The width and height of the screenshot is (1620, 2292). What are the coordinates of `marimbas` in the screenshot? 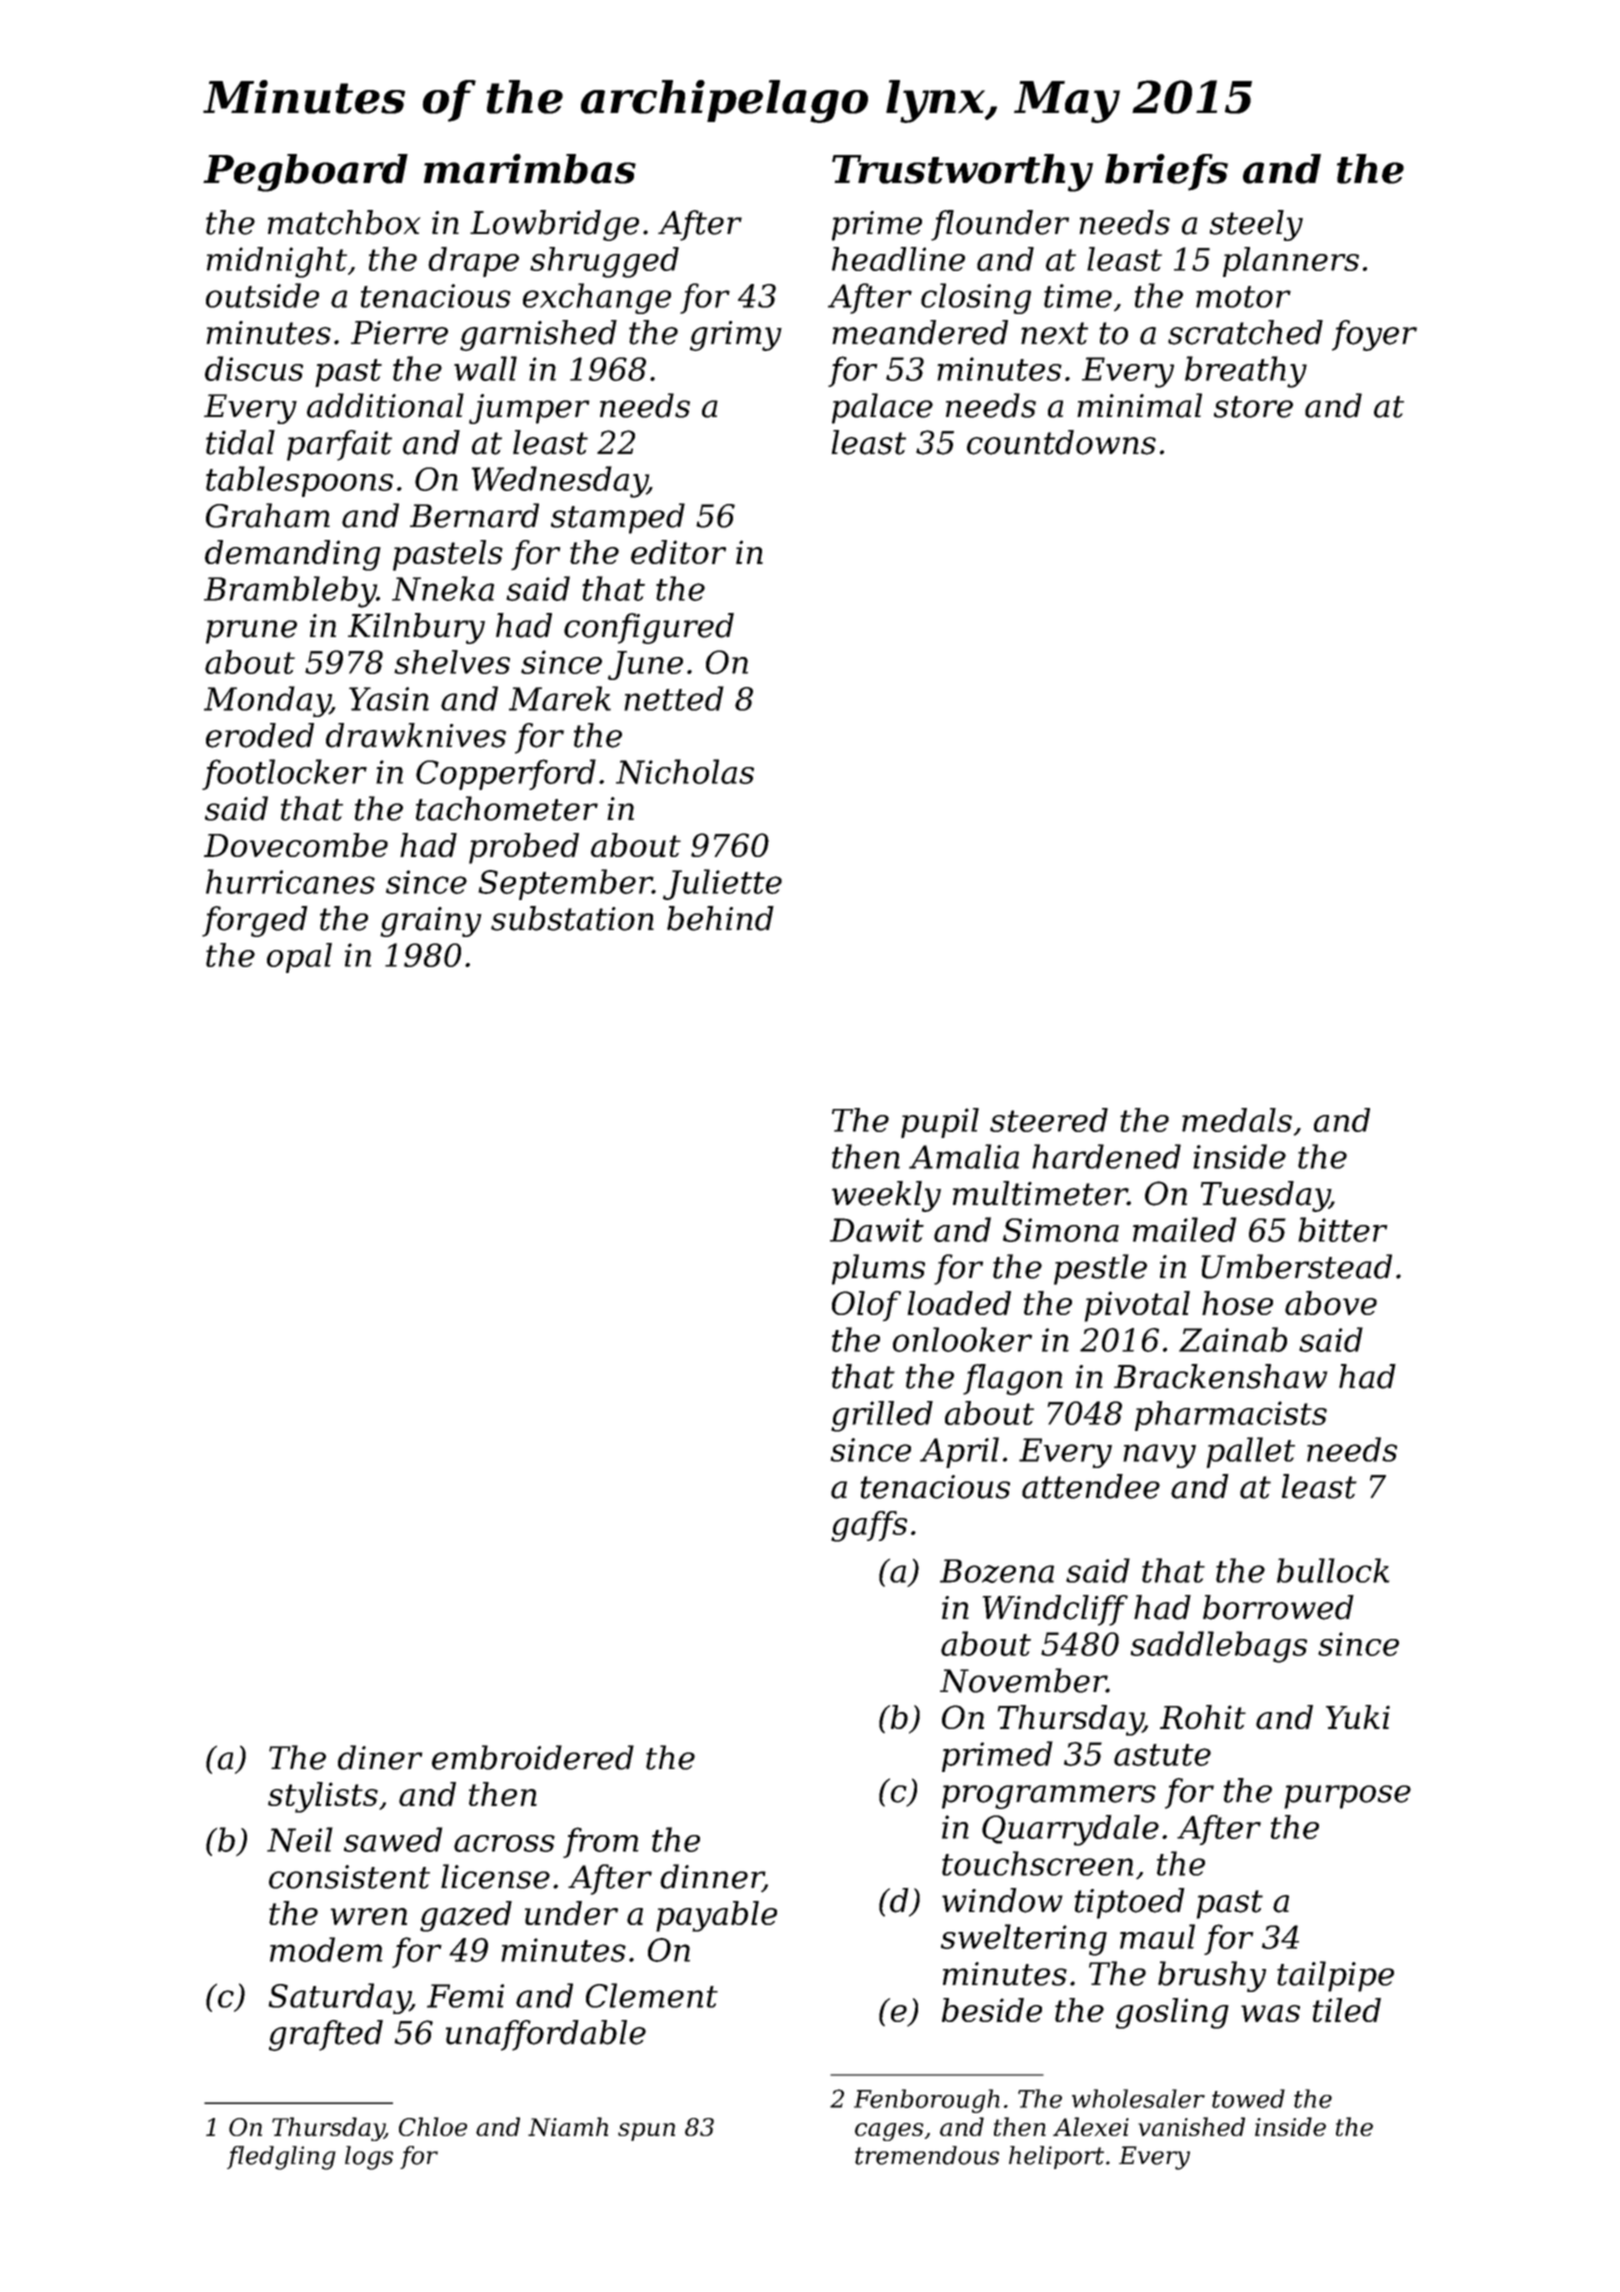 It's located at (530, 169).
